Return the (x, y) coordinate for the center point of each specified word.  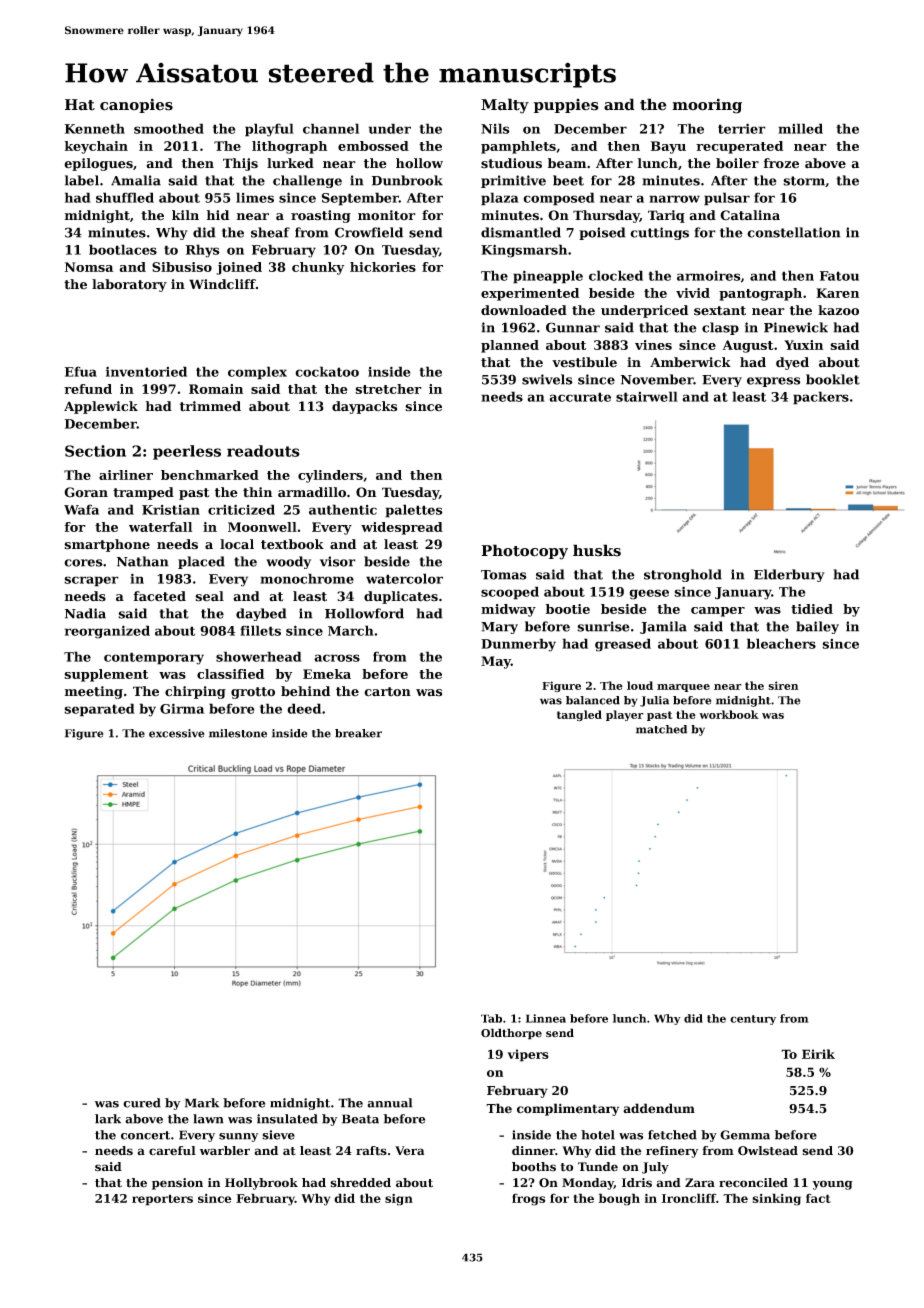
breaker (358, 733)
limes (255, 197)
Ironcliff (689, 1198)
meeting (94, 692)
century (753, 1020)
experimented (530, 294)
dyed (792, 363)
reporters (162, 1200)
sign (399, 1200)
